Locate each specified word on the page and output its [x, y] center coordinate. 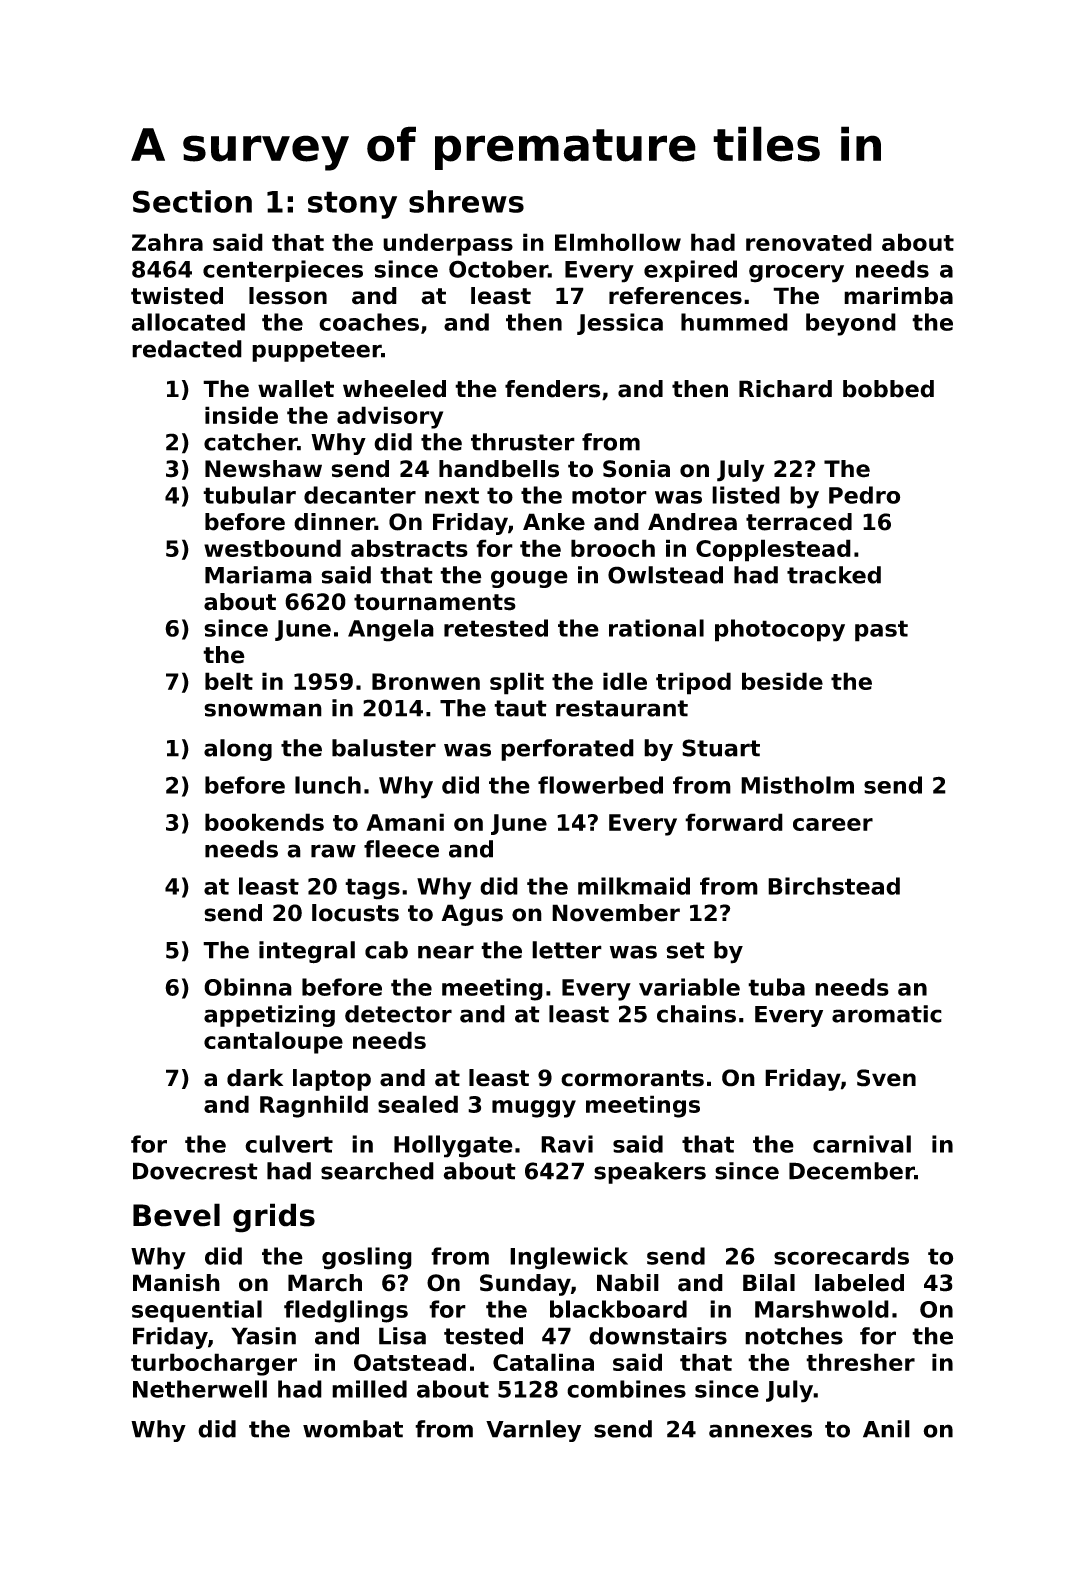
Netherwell [200, 1389]
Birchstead [834, 886]
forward [734, 822]
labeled [859, 1283]
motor [609, 495]
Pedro [864, 495]
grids [274, 1218]
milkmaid [634, 886]
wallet [296, 389]
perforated [567, 750]
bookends [264, 822]
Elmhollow [618, 242]
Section [192, 201]
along [238, 750]
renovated [809, 242]
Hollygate [453, 1146]
